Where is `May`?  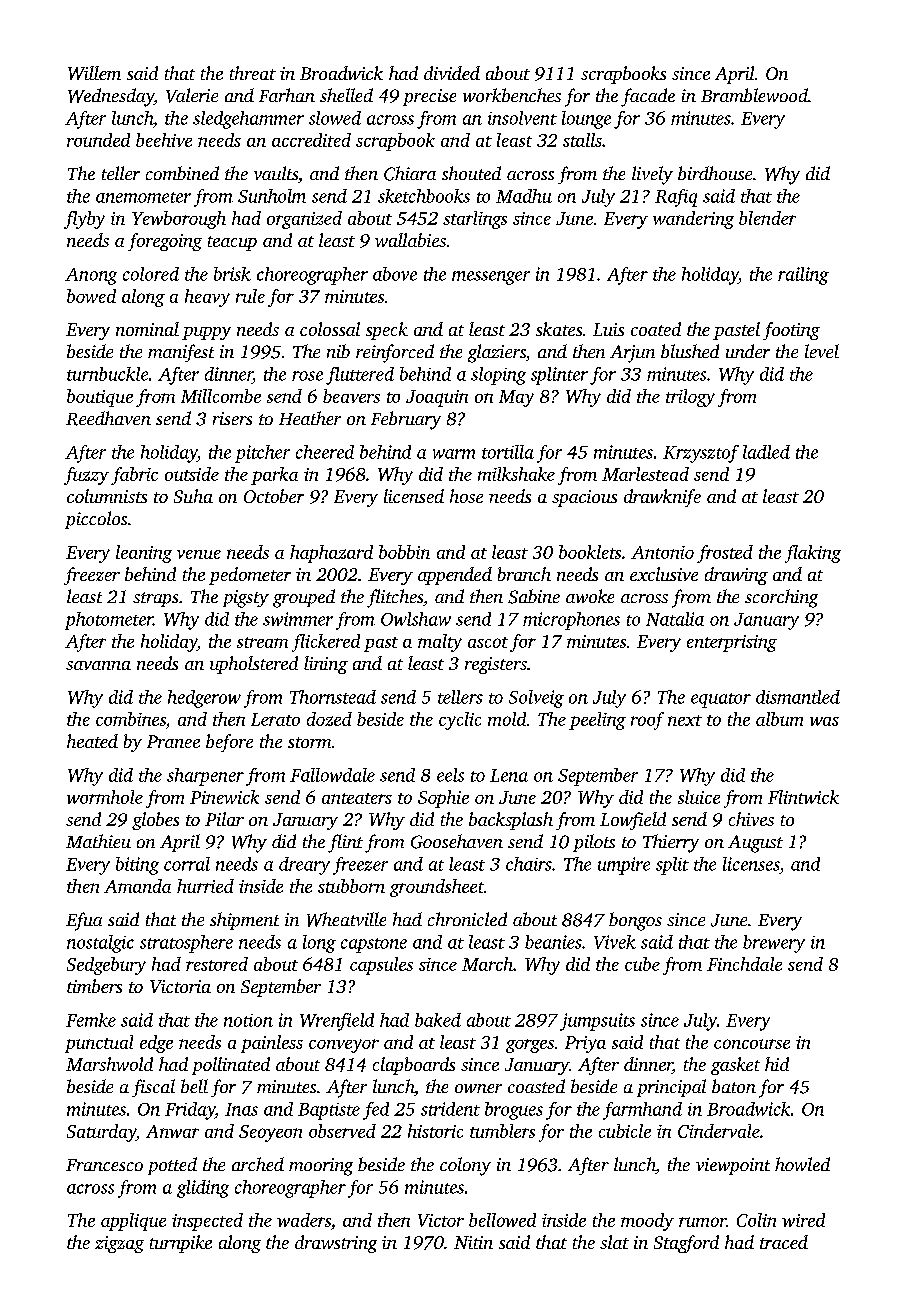
May is located at coordinates (516, 398).
